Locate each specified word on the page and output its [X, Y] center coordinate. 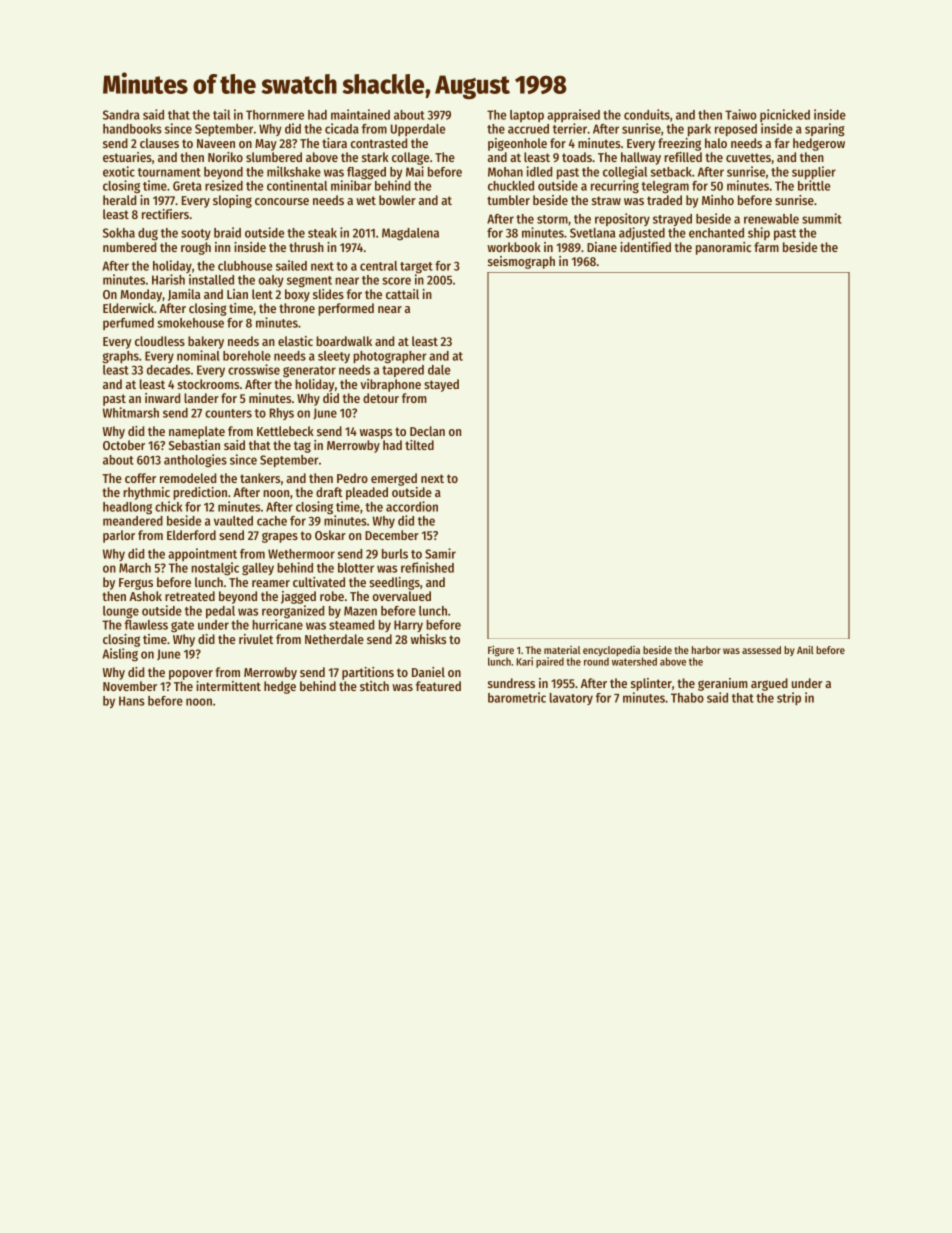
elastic [295, 341]
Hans [132, 701]
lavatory [571, 699]
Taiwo [741, 114]
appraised [573, 115]
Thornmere [275, 115]
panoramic [723, 248]
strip [789, 698]
